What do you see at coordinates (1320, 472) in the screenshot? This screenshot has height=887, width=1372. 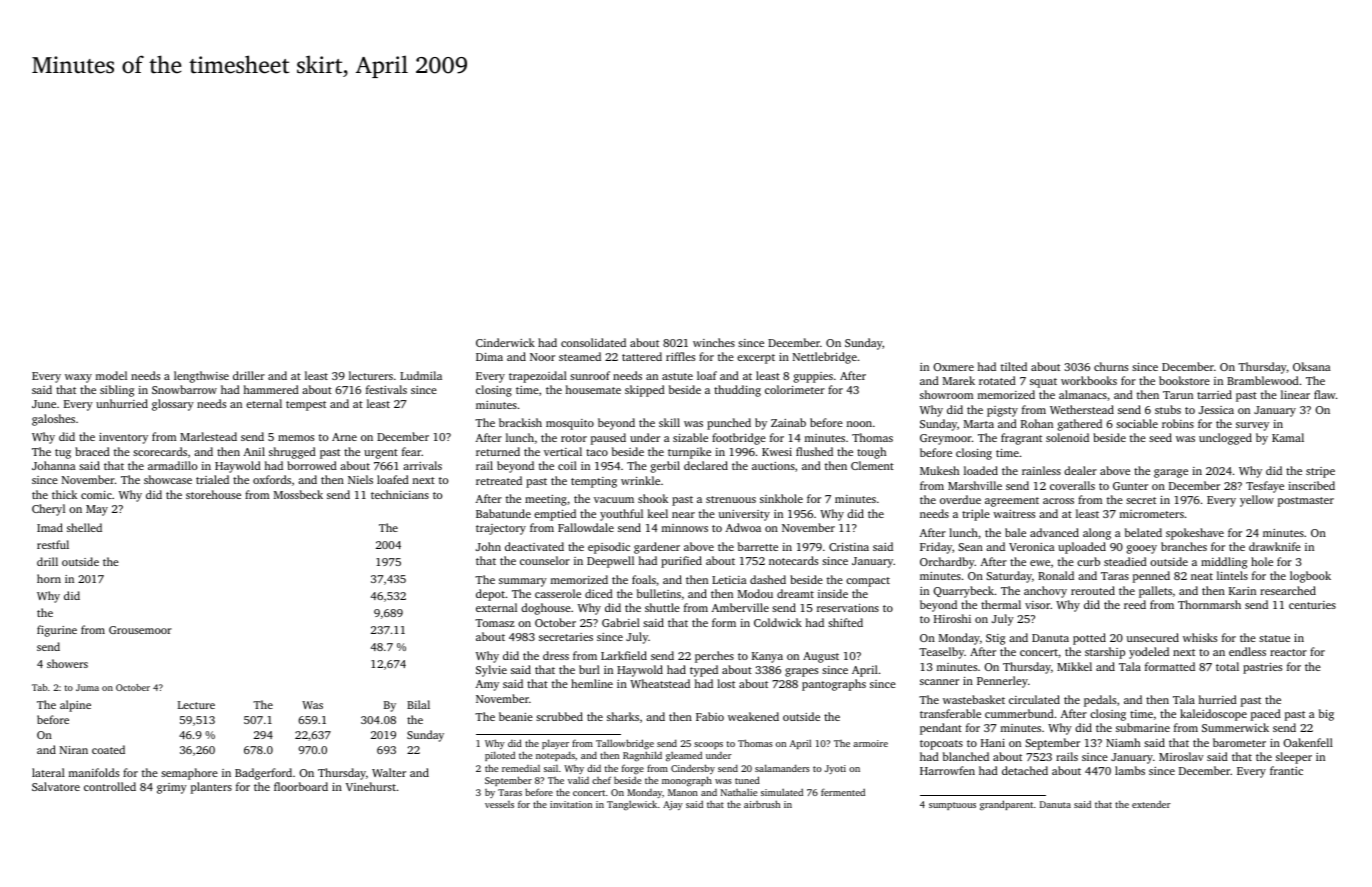 I see `stripe` at bounding box center [1320, 472].
